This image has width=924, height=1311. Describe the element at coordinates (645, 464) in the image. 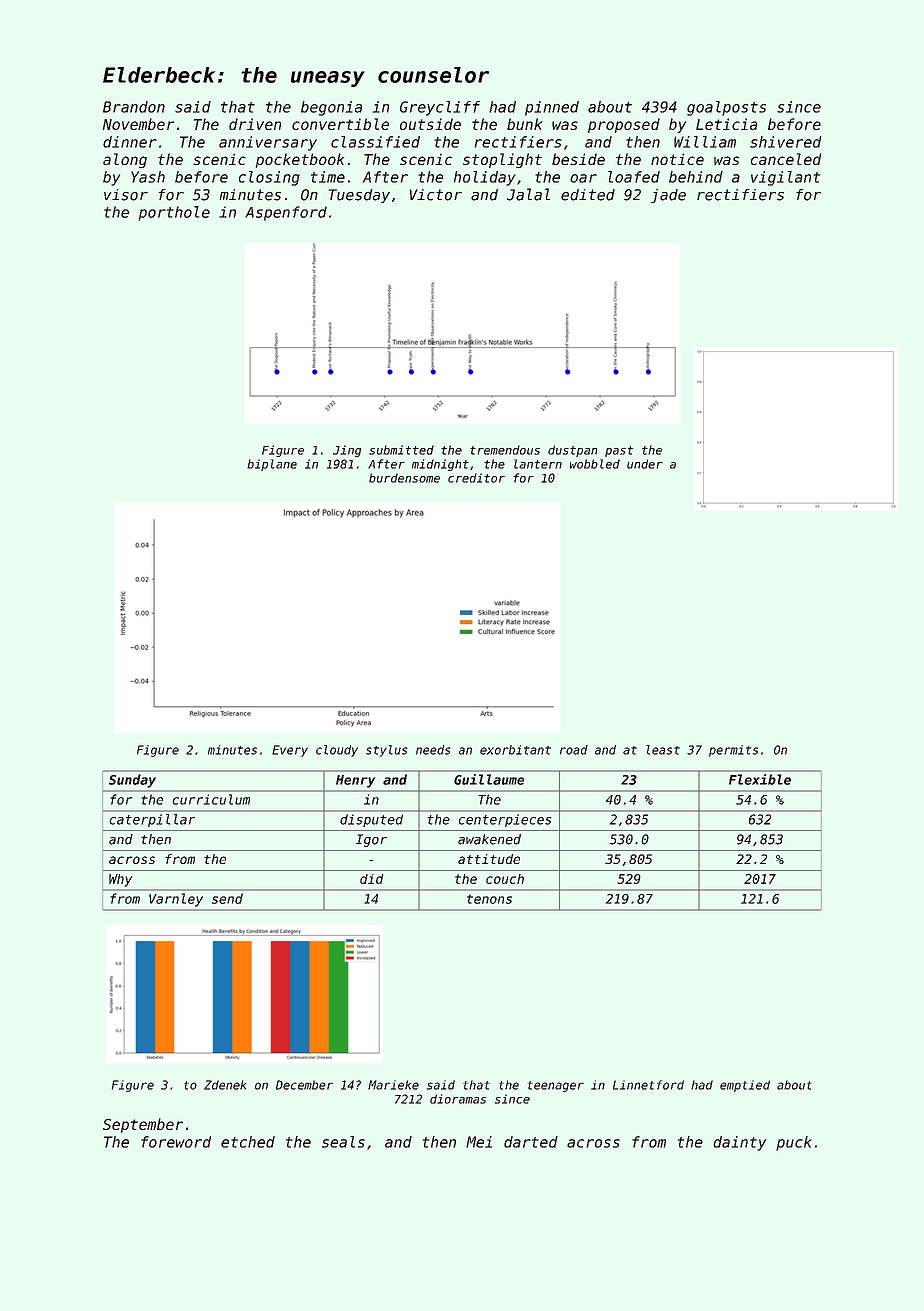

I see `under` at that location.
